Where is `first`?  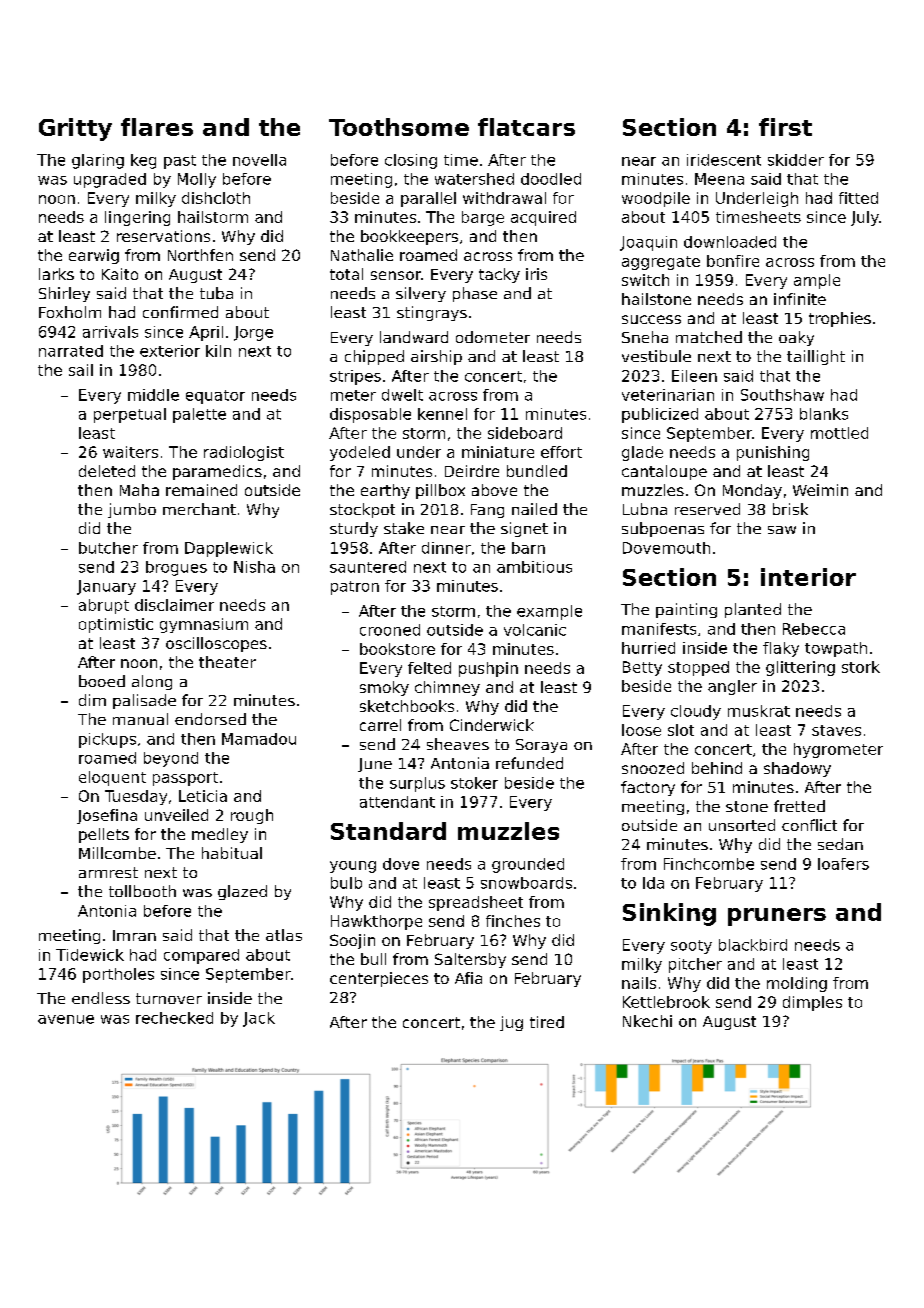
first is located at coordinates (785, 127).
